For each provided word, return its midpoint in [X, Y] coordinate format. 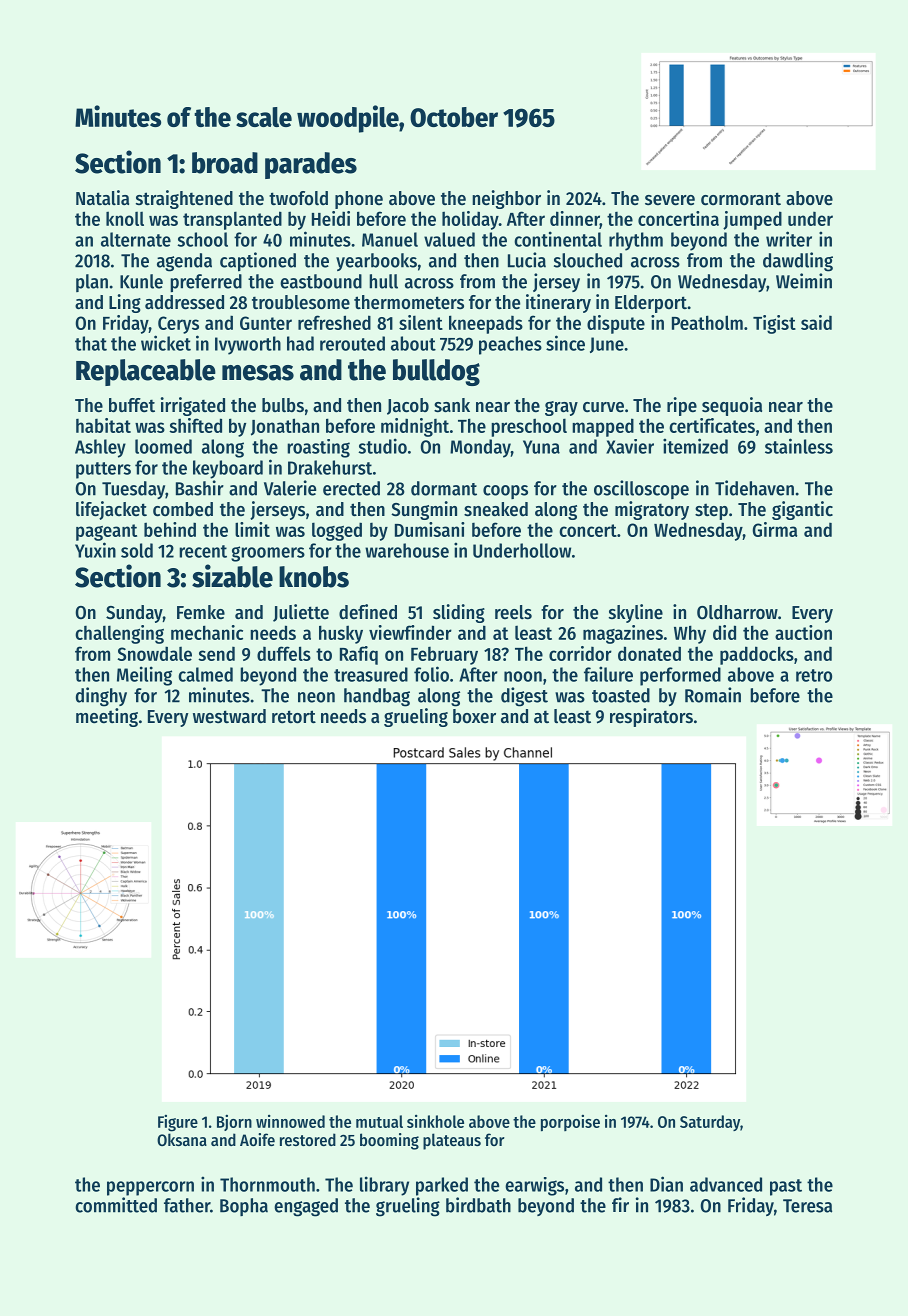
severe [670, 200]
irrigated [193, 406]
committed [116, 1205]
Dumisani [430, 529]
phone [359, 200]
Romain [713, 695]
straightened [184, 199]
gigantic [802, 510]
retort [294, 717]
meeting [107, 717]
